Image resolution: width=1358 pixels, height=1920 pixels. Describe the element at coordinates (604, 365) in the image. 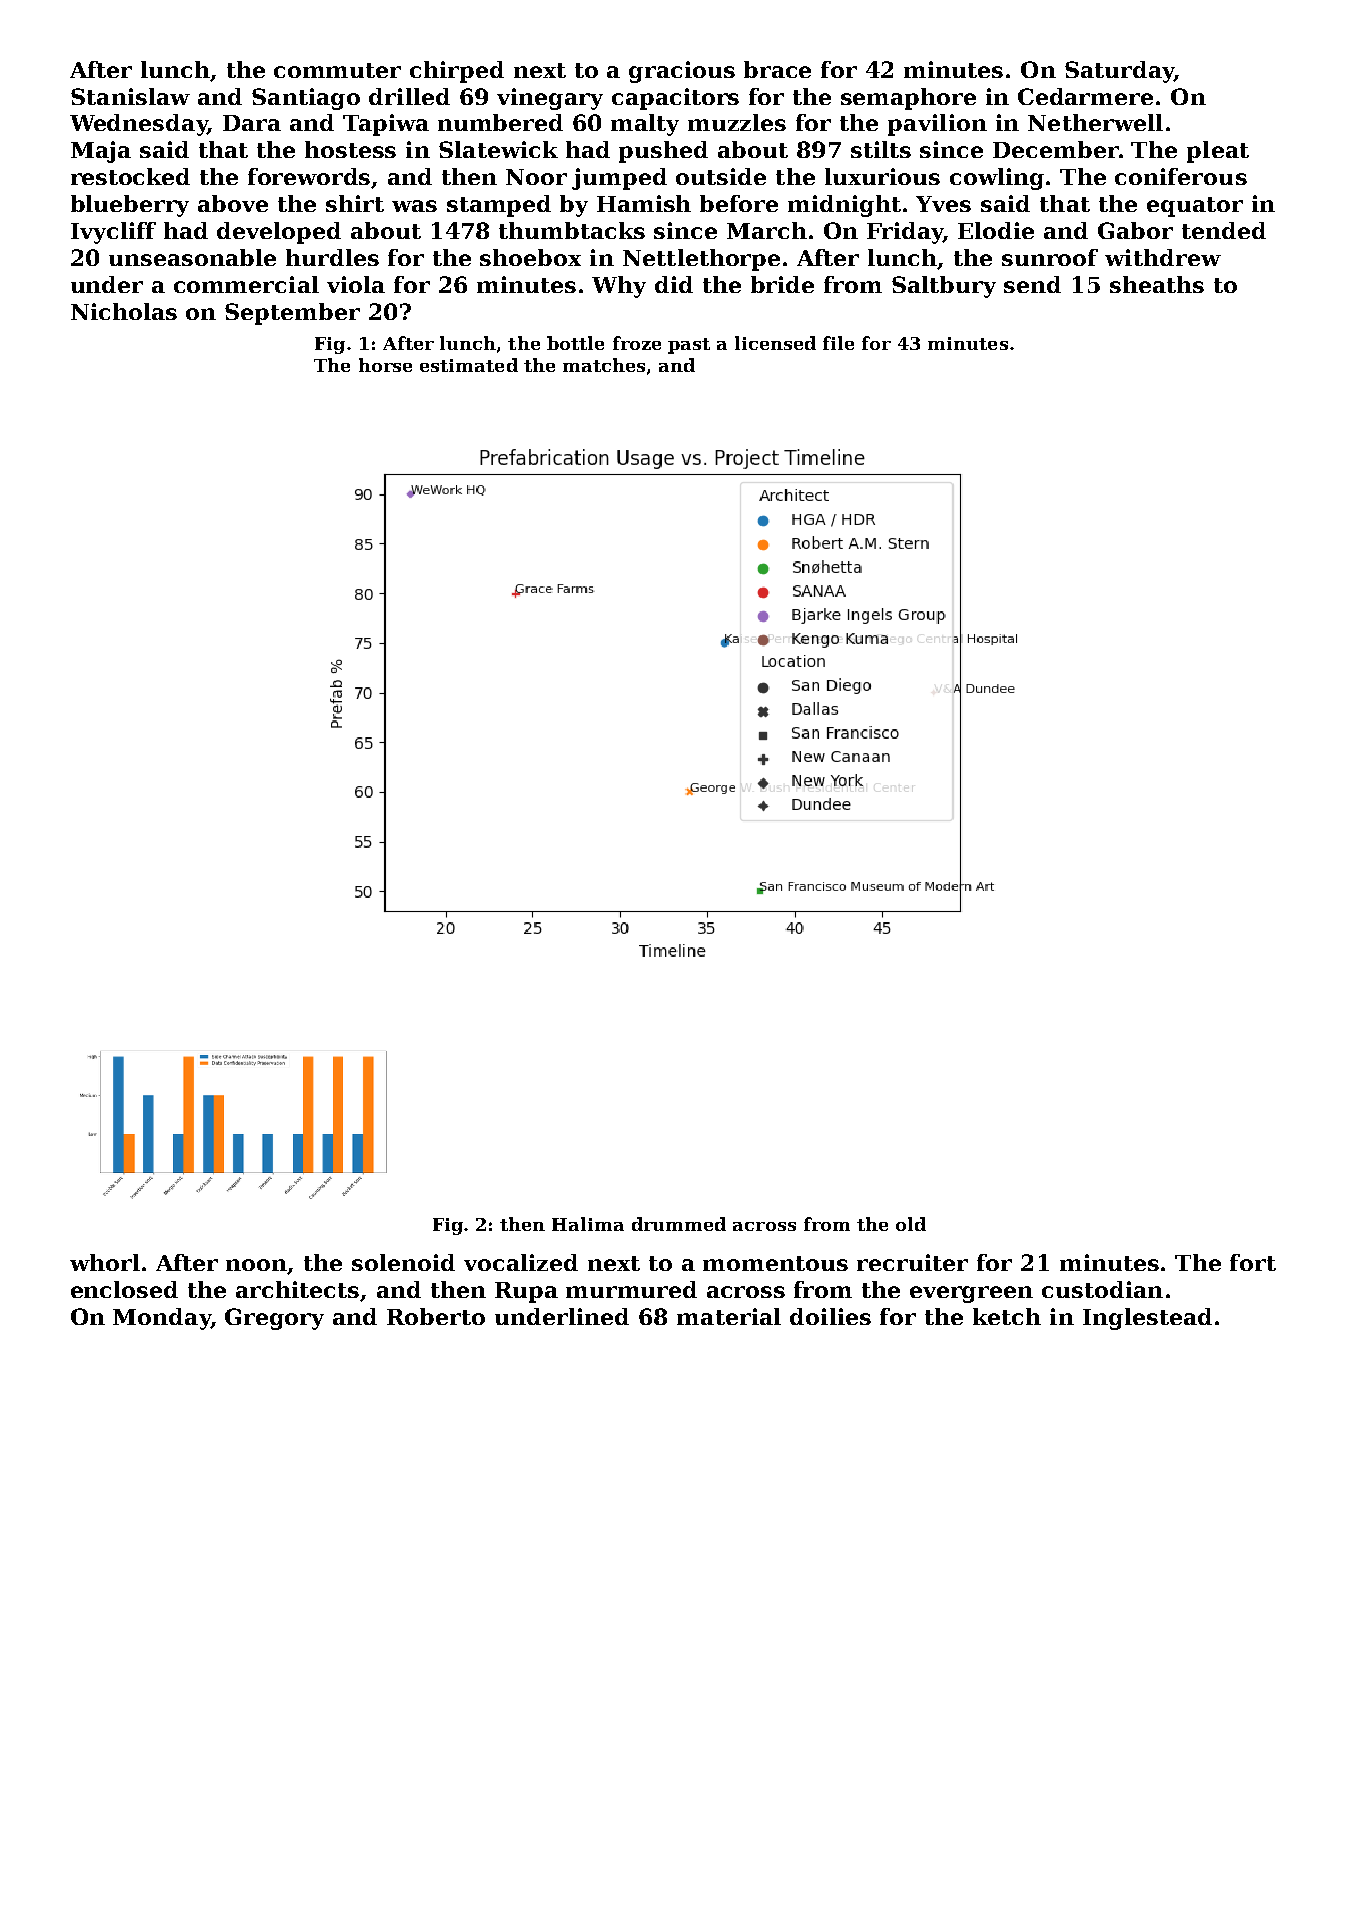

I see `matches` at that location.
